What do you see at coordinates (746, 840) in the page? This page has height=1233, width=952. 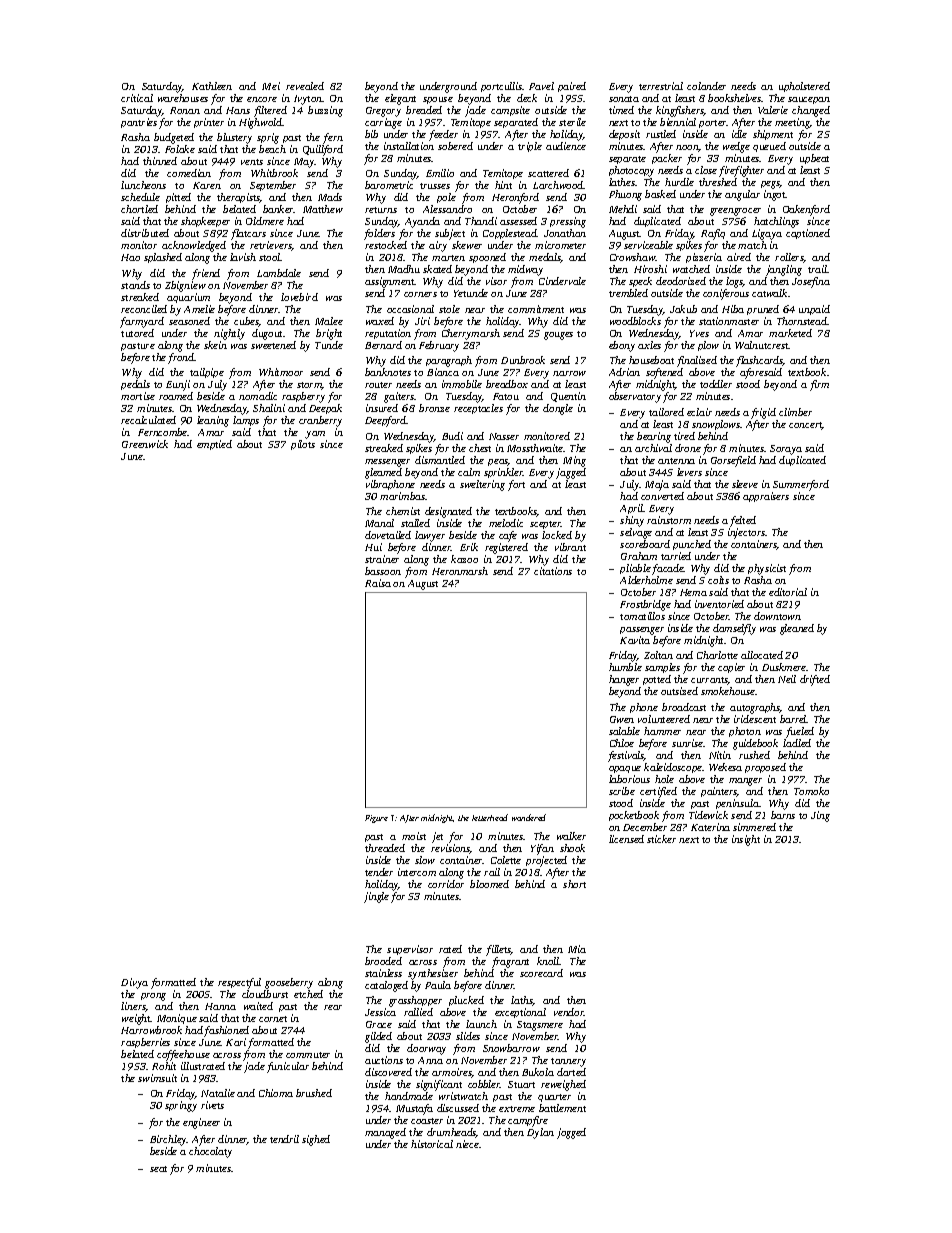 I see `insight` at bounding box center [746, 840].
